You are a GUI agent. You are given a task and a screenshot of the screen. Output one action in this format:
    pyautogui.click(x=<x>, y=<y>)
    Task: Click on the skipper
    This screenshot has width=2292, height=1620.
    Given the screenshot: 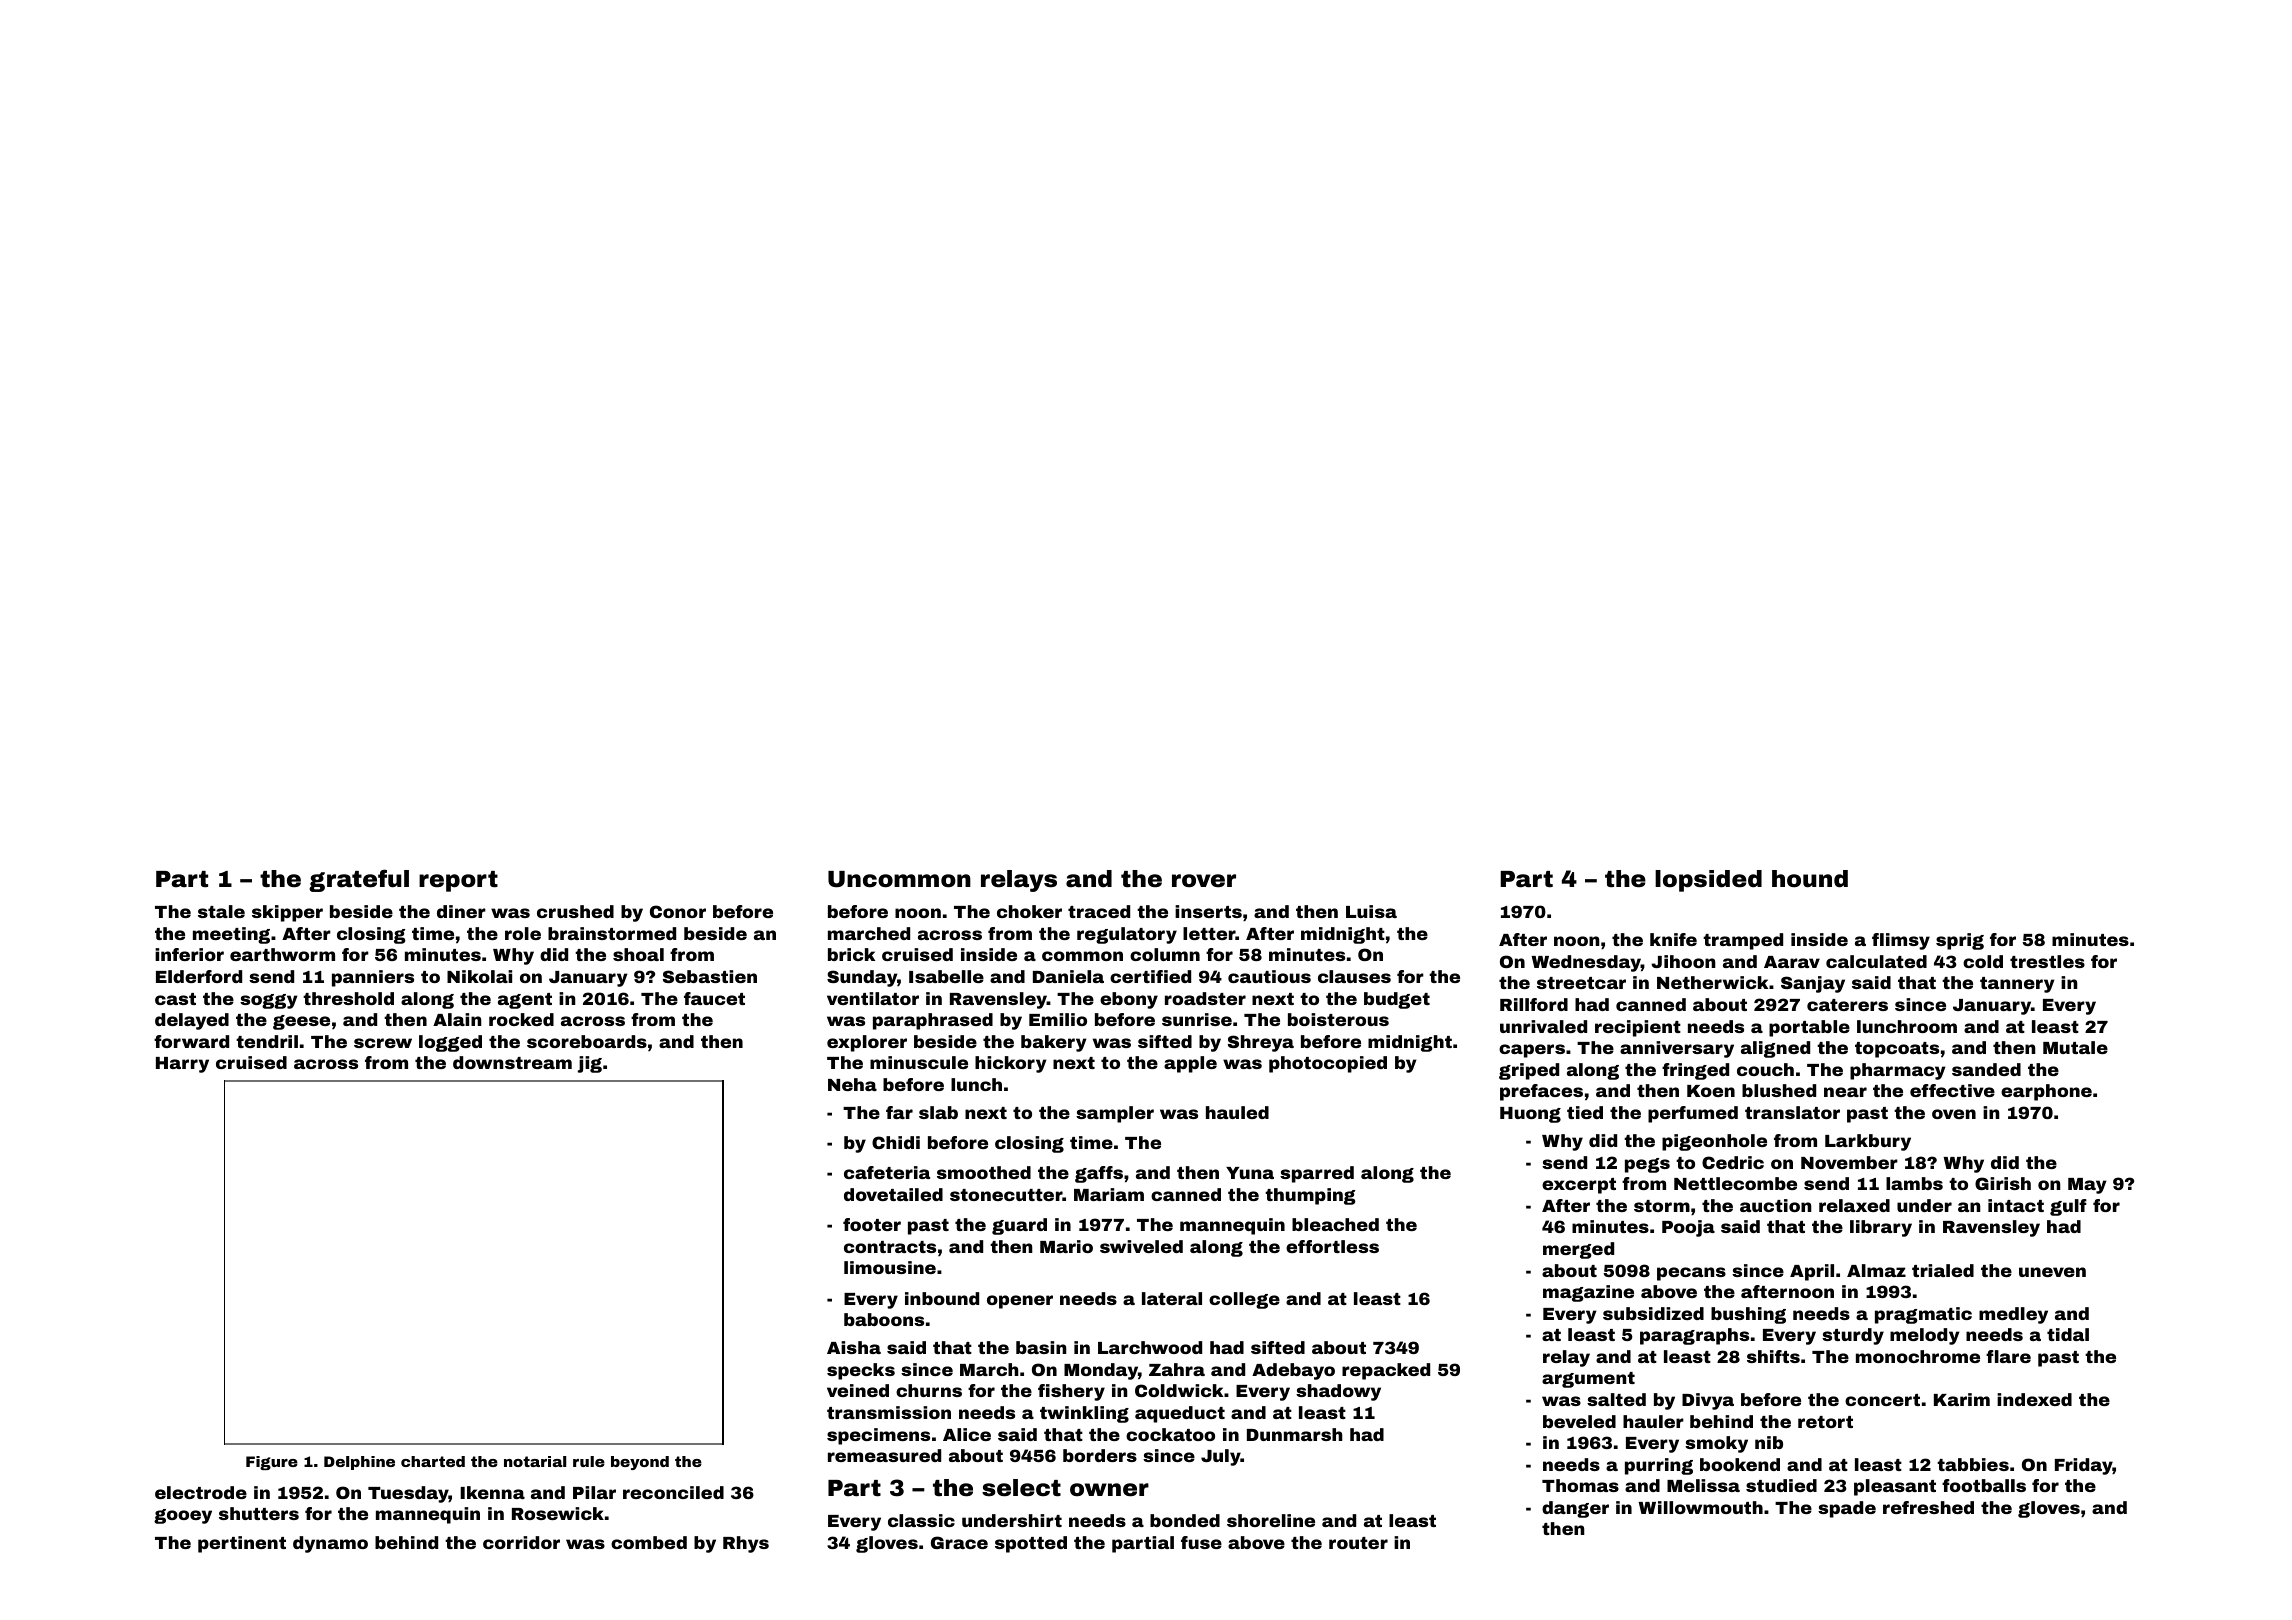 What is the action you would take?
    pyautogui.click(x=287, y=913)
